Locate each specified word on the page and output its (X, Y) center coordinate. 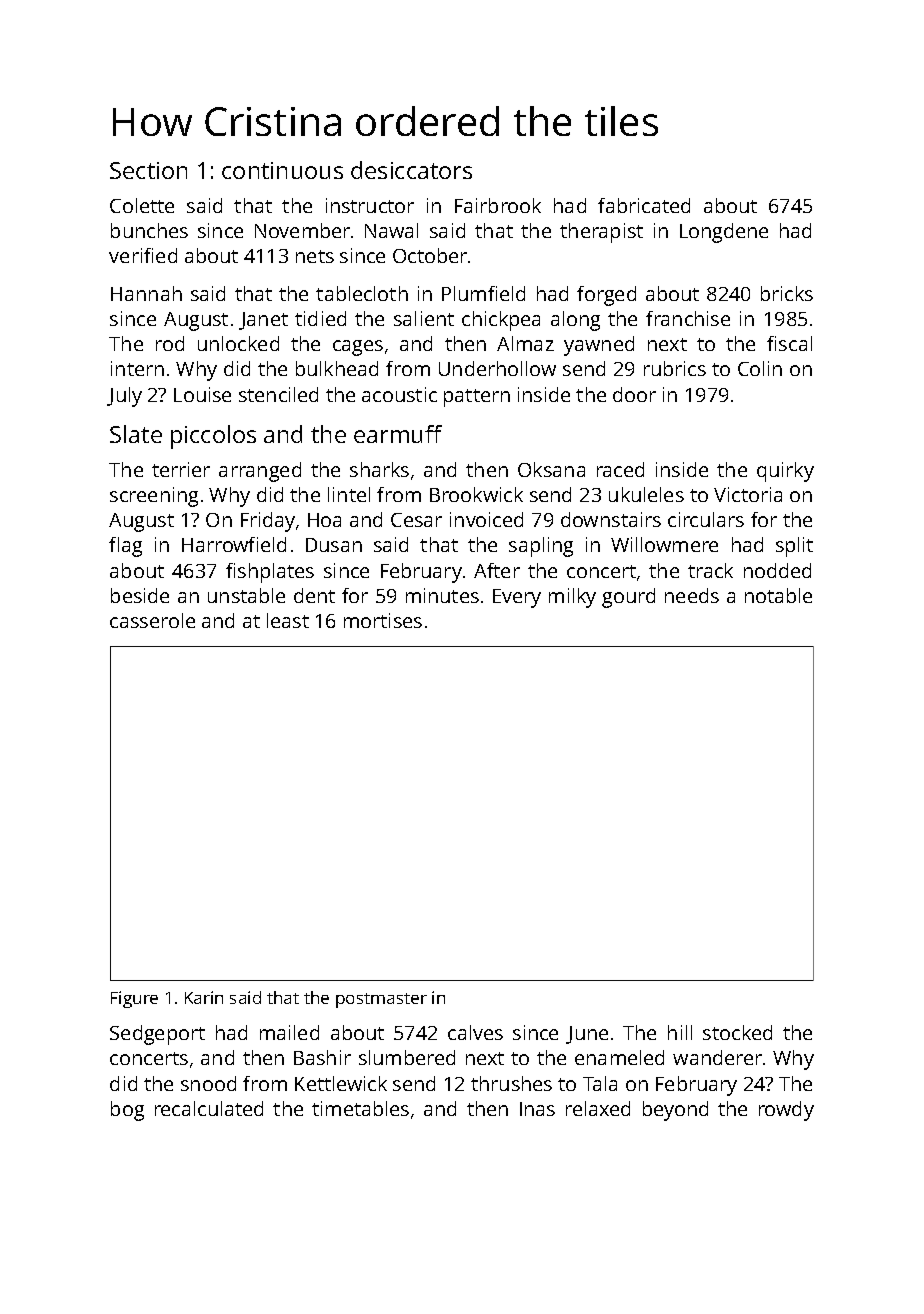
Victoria (748, 494)
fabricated (644, 205)
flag (125, 547)
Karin (204, 997)
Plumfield (483, 293)
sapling (541, 547)
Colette (142, 205)
